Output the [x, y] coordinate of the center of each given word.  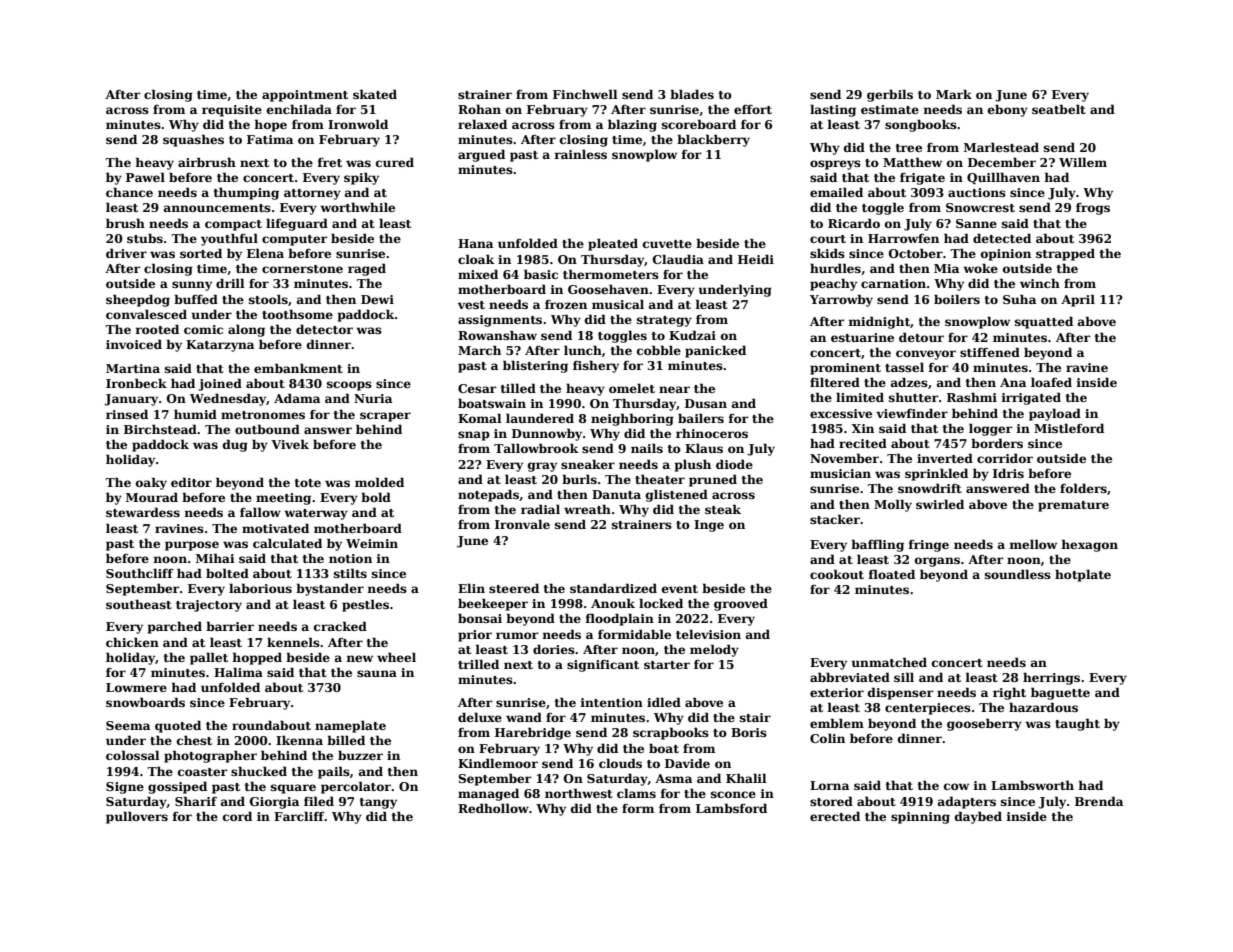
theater [660, 479]
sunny [192, 286]
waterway [316, 514]
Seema [128, 725]
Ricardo [854, 223]
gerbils [890, 95]
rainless [580, 154]
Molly [893, 505]
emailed [836, 192]
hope [270, 125]
